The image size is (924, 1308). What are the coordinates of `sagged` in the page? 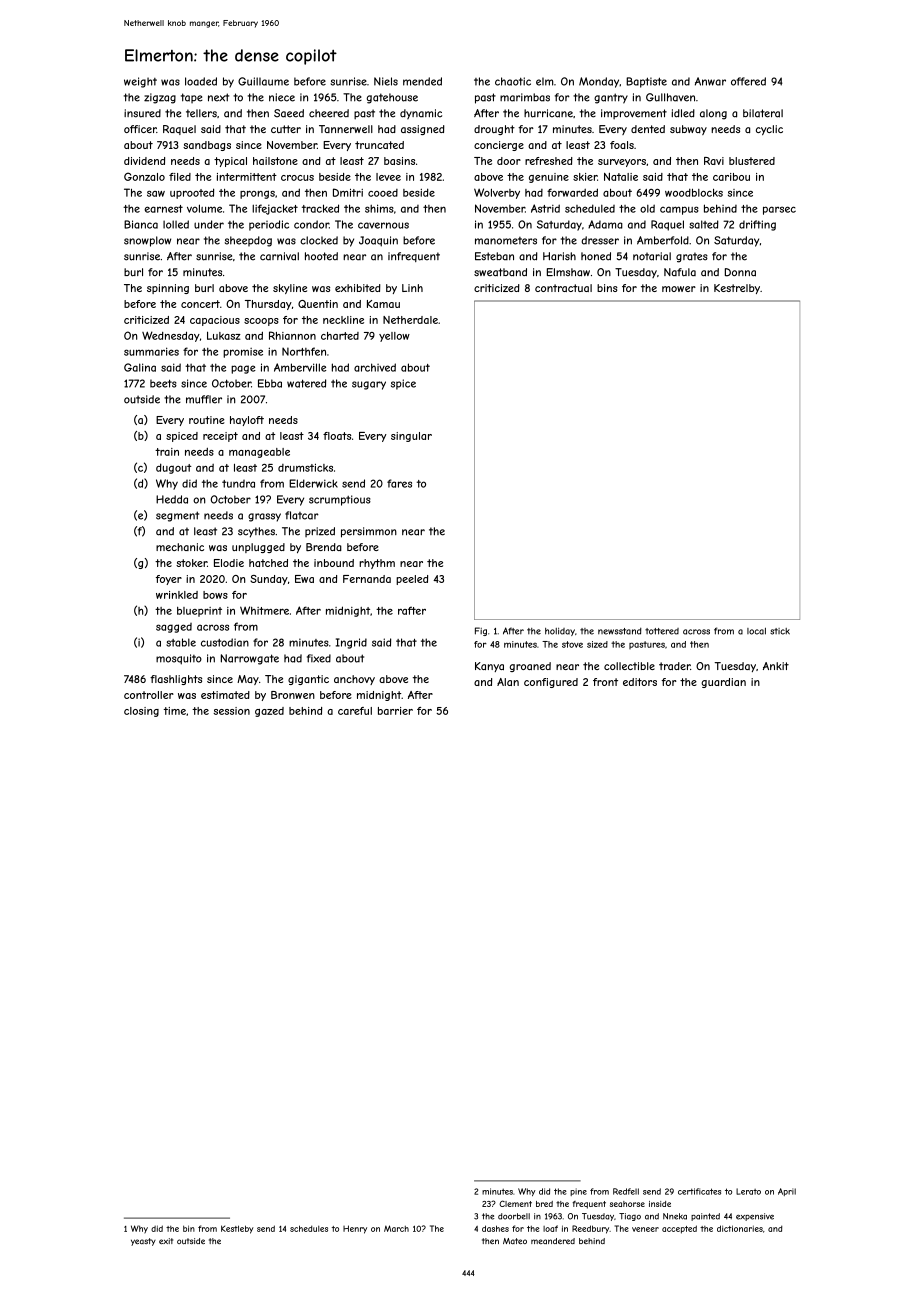 It's located at (174, 628).
